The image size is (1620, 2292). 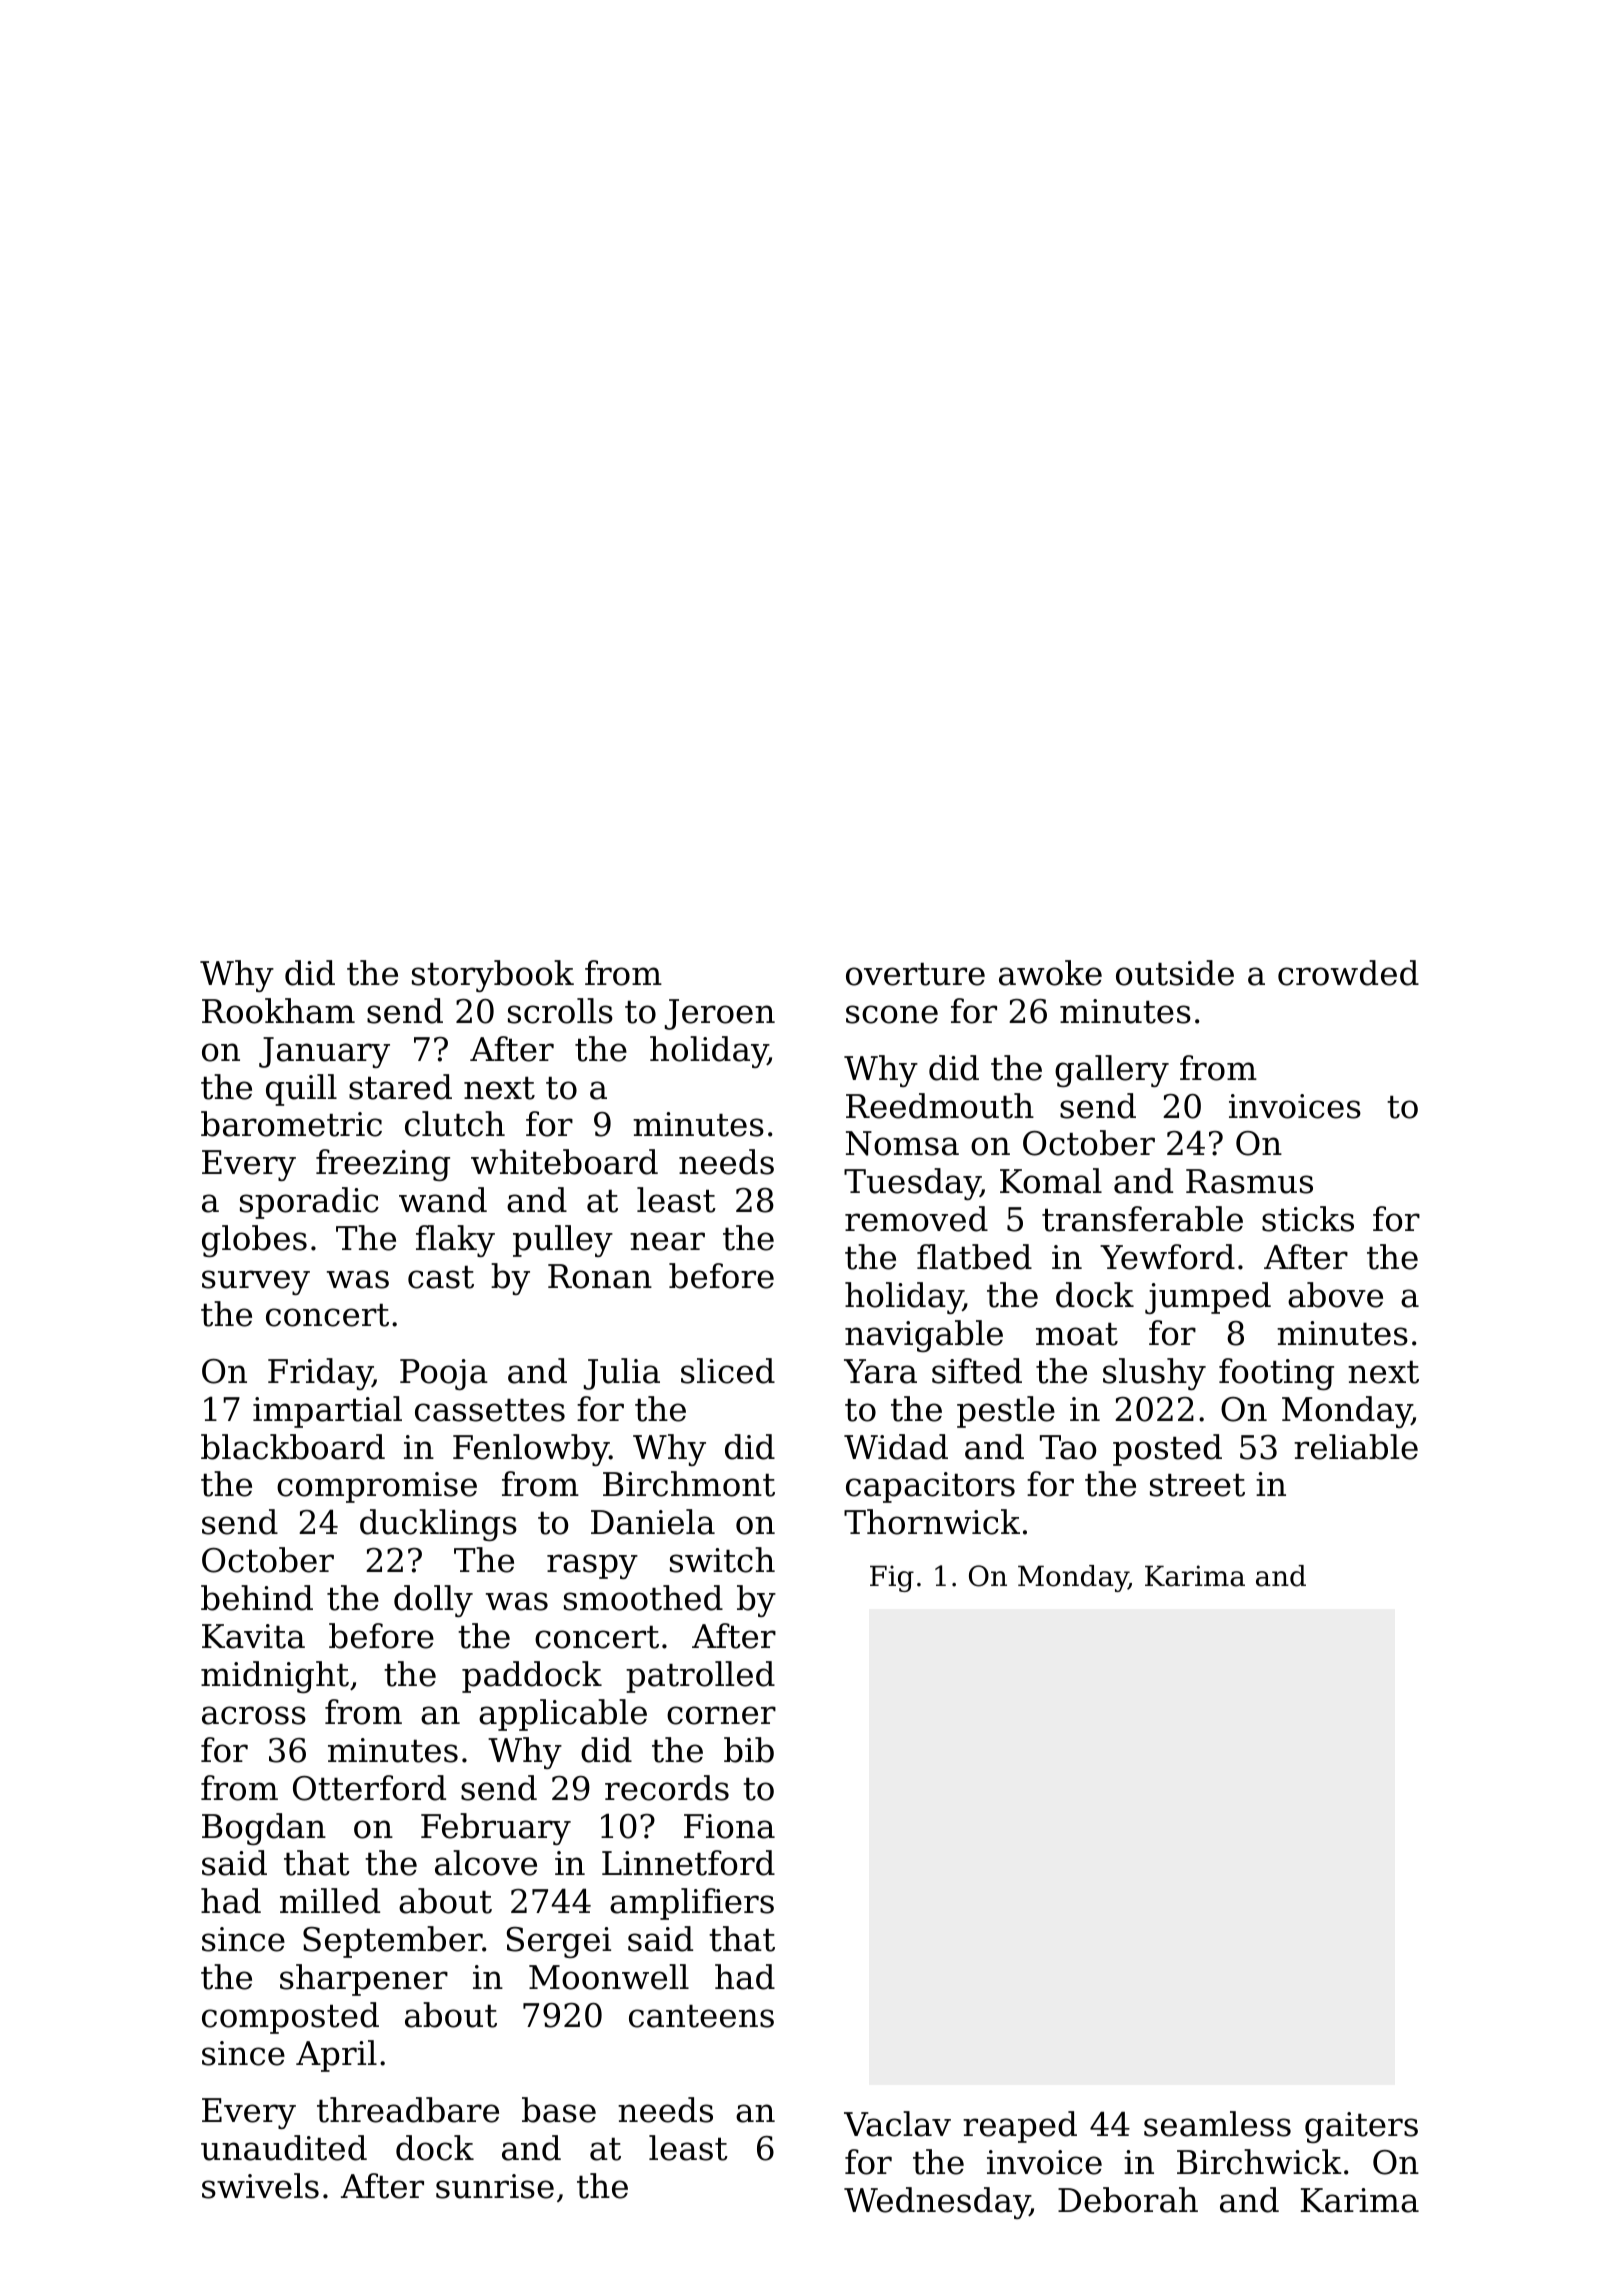 What do you see at coordinates (1356, 1447) in the screenshot?
I see `reliable` at bounding box center [1356, 1447].
